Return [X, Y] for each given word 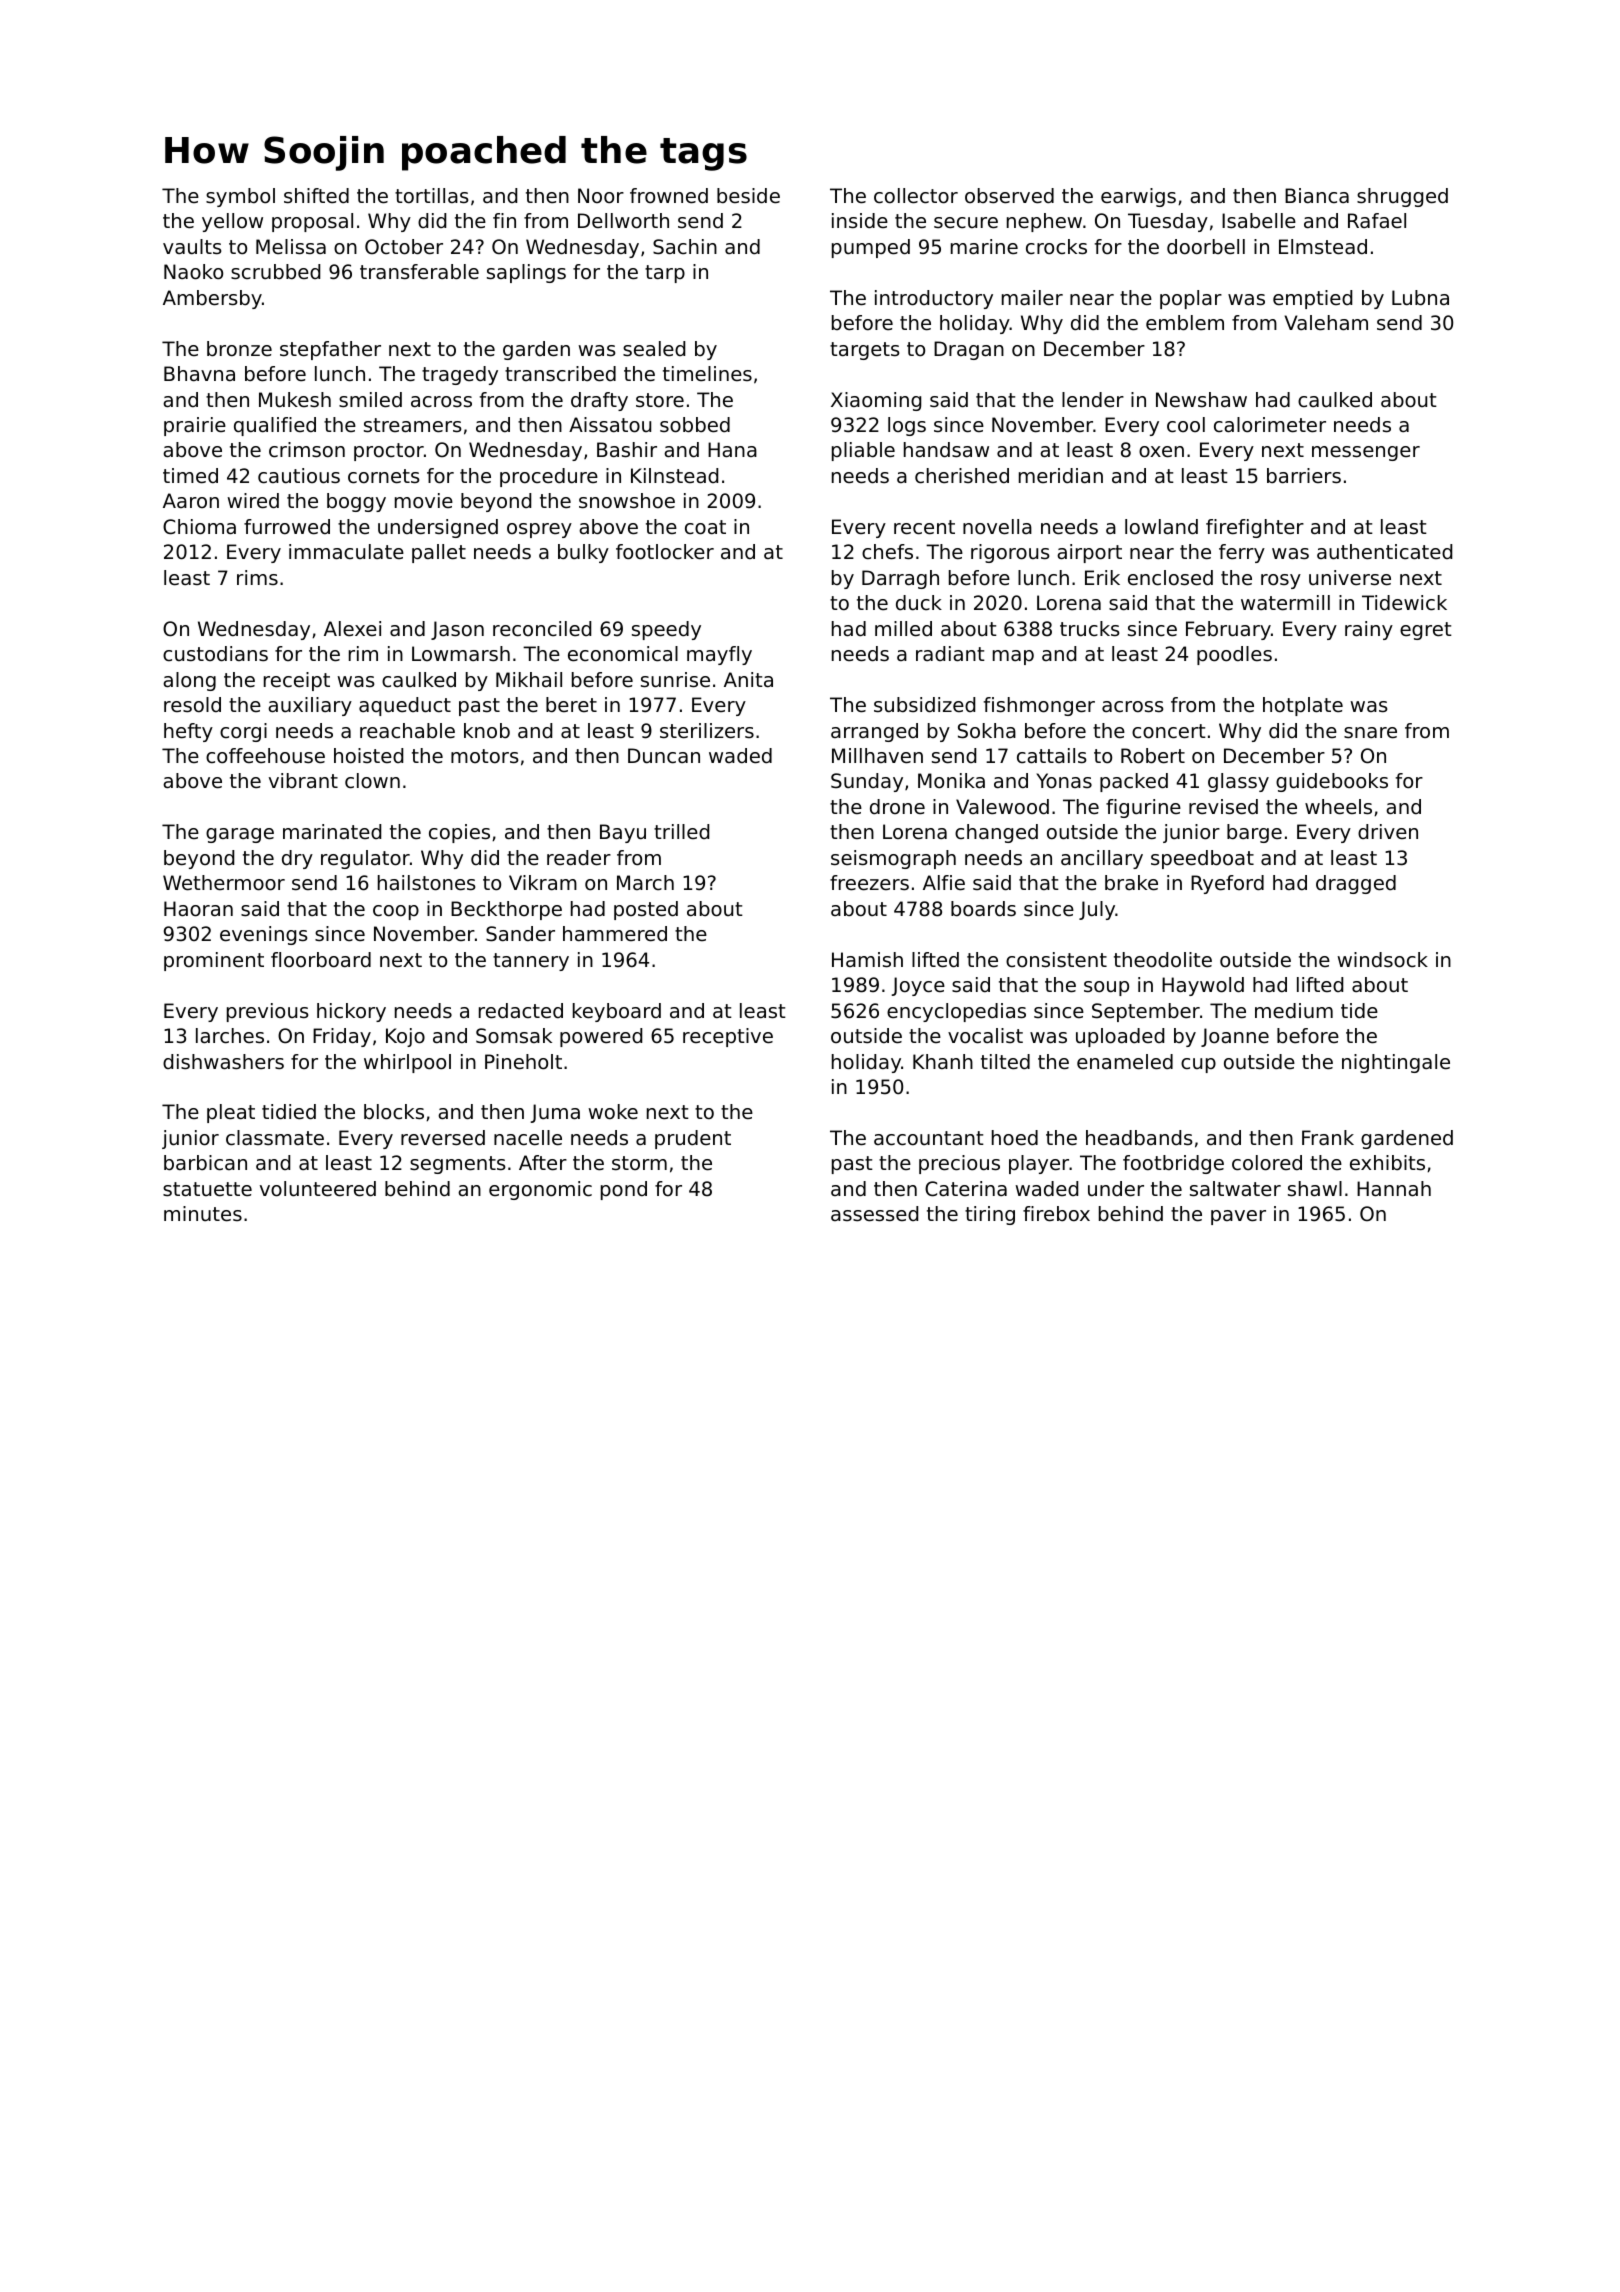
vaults [192, 247]
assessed [874, 1214]
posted [646, 910]
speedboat [1202, 859]
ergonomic [540, 1190]
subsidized [924, 705]
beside [748, 196]
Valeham [1326, 323]
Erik [1102, 577]
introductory [934, 299]
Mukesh [295, 400]
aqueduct [405, 706]
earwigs [1138, 197]
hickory [351, 1012]
